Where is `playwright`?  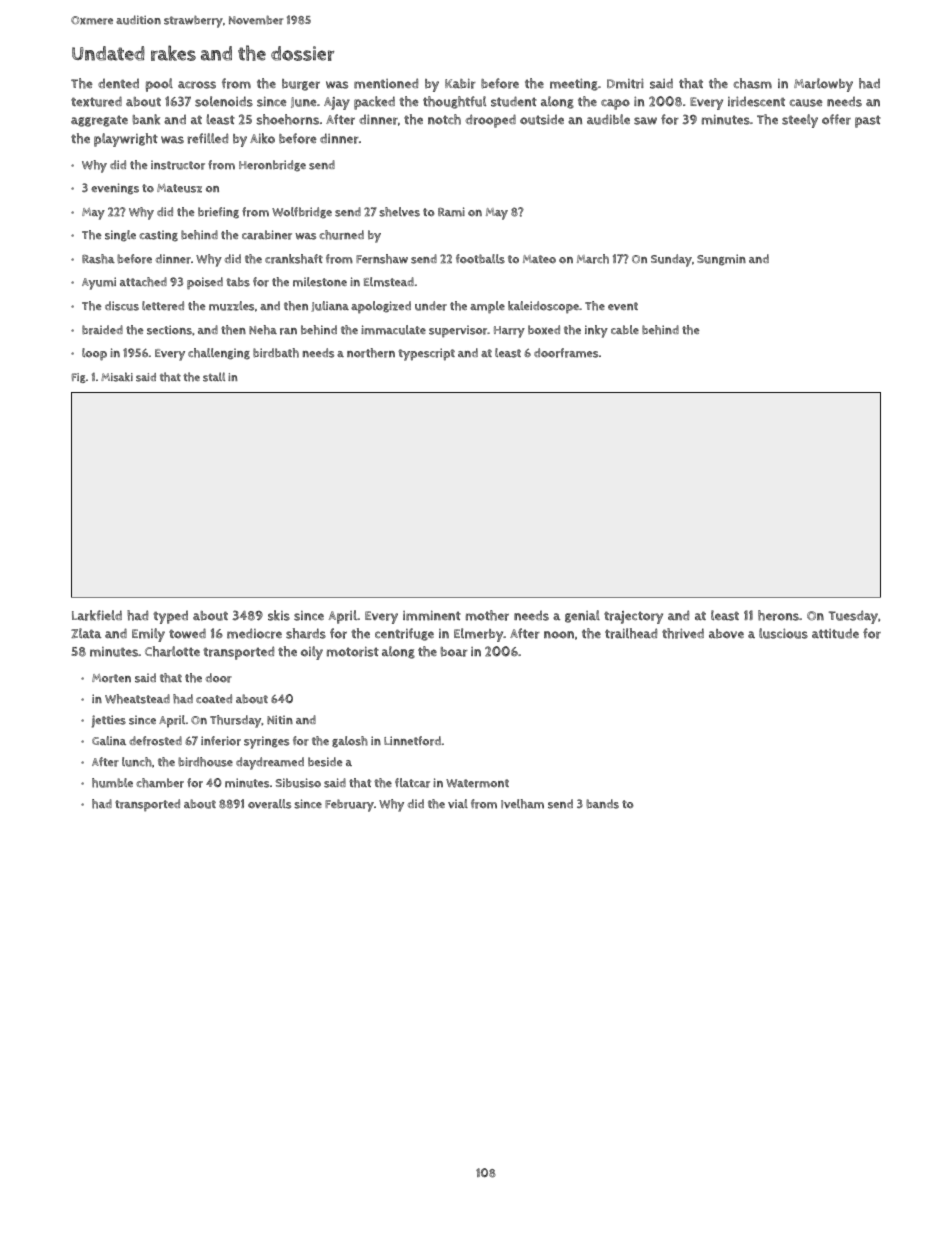 playwright is located at coordinates (126, 140).
